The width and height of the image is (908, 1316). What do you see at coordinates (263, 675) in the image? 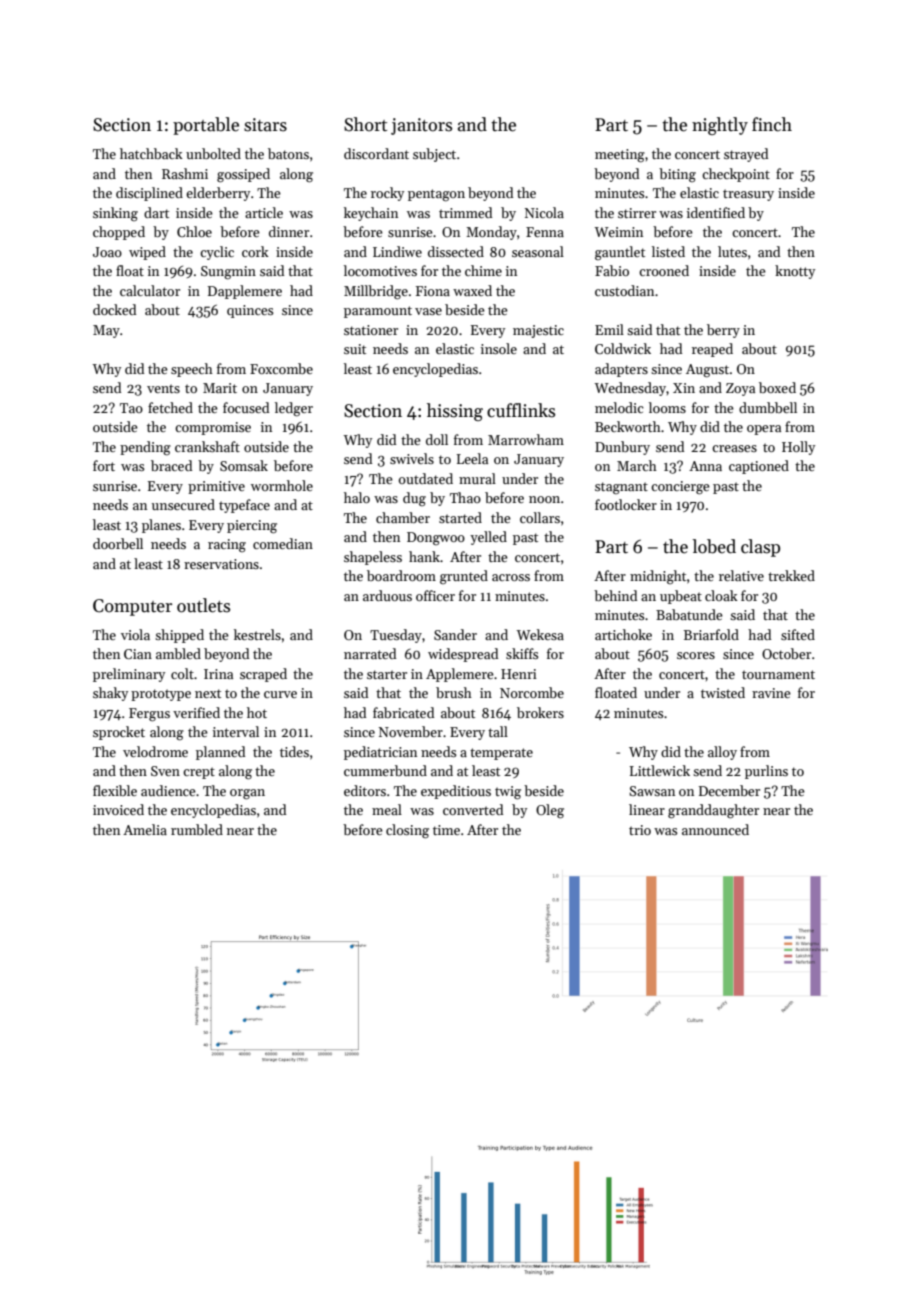
I see `scraped` at bounding box center [263, 675].
